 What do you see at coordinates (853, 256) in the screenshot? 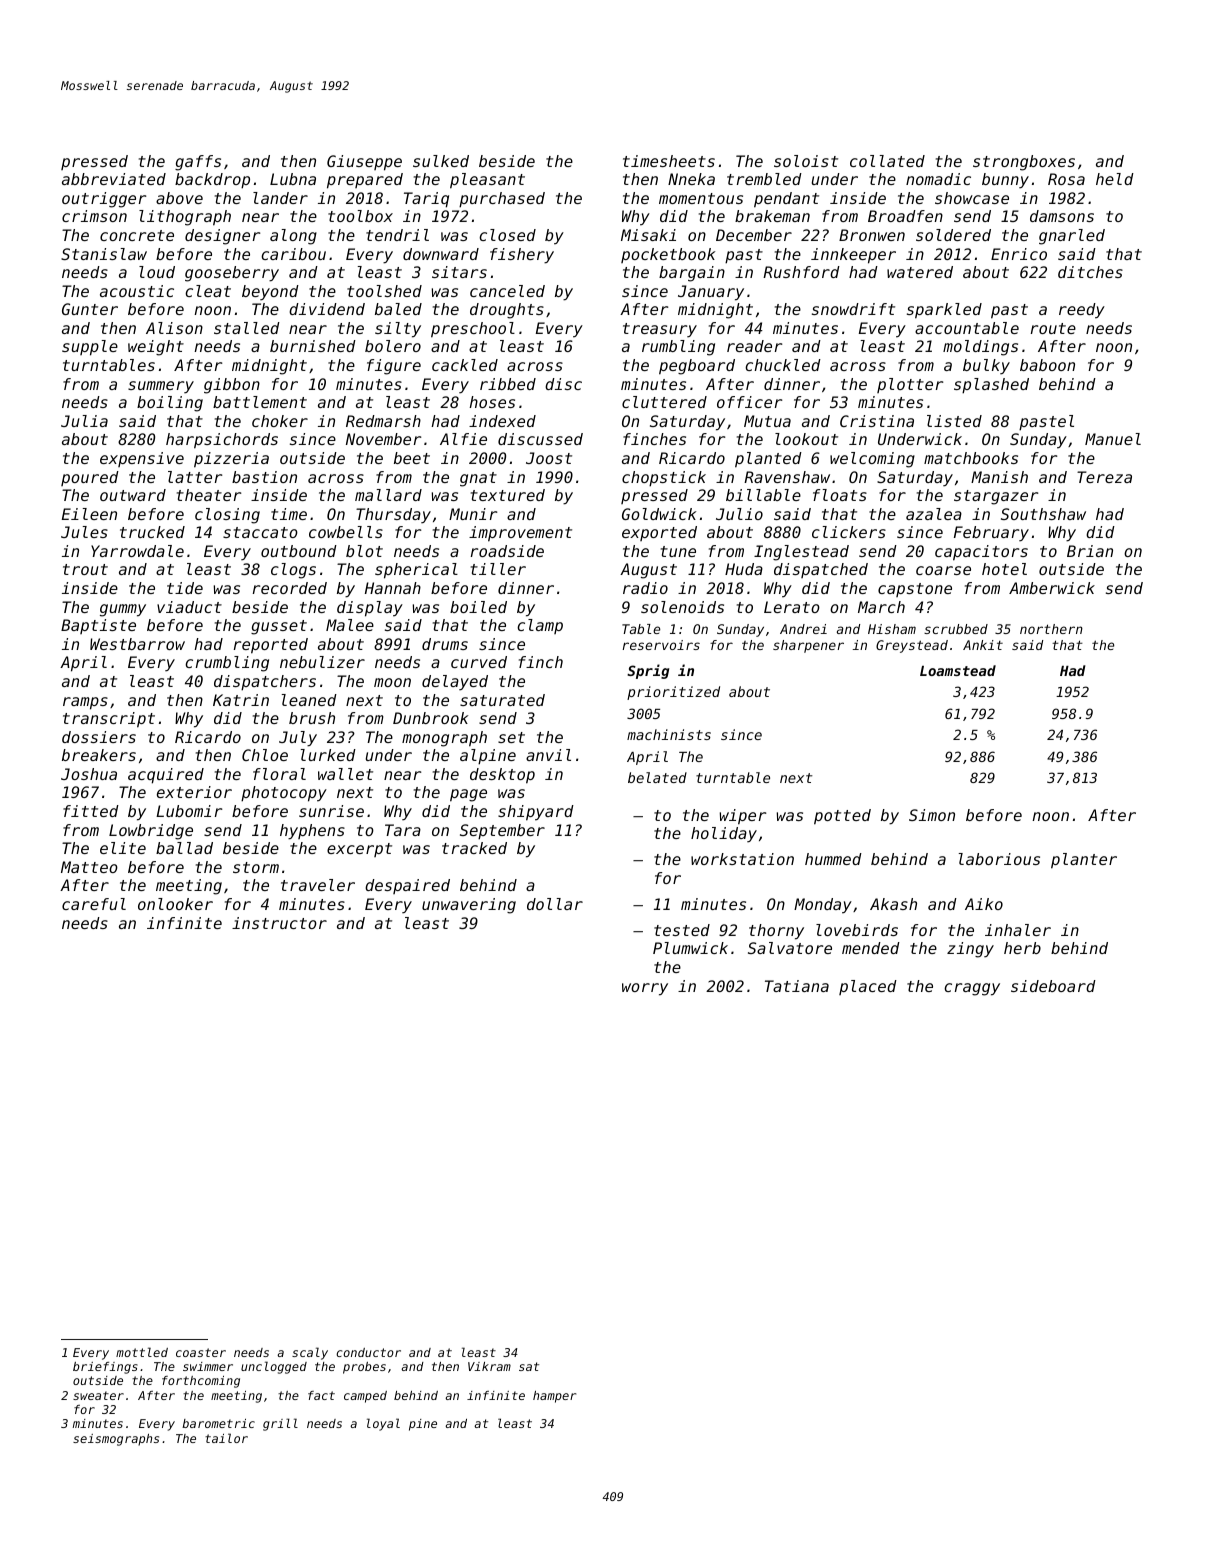
I see `innkeeper` at bounding box center [853, 256].
